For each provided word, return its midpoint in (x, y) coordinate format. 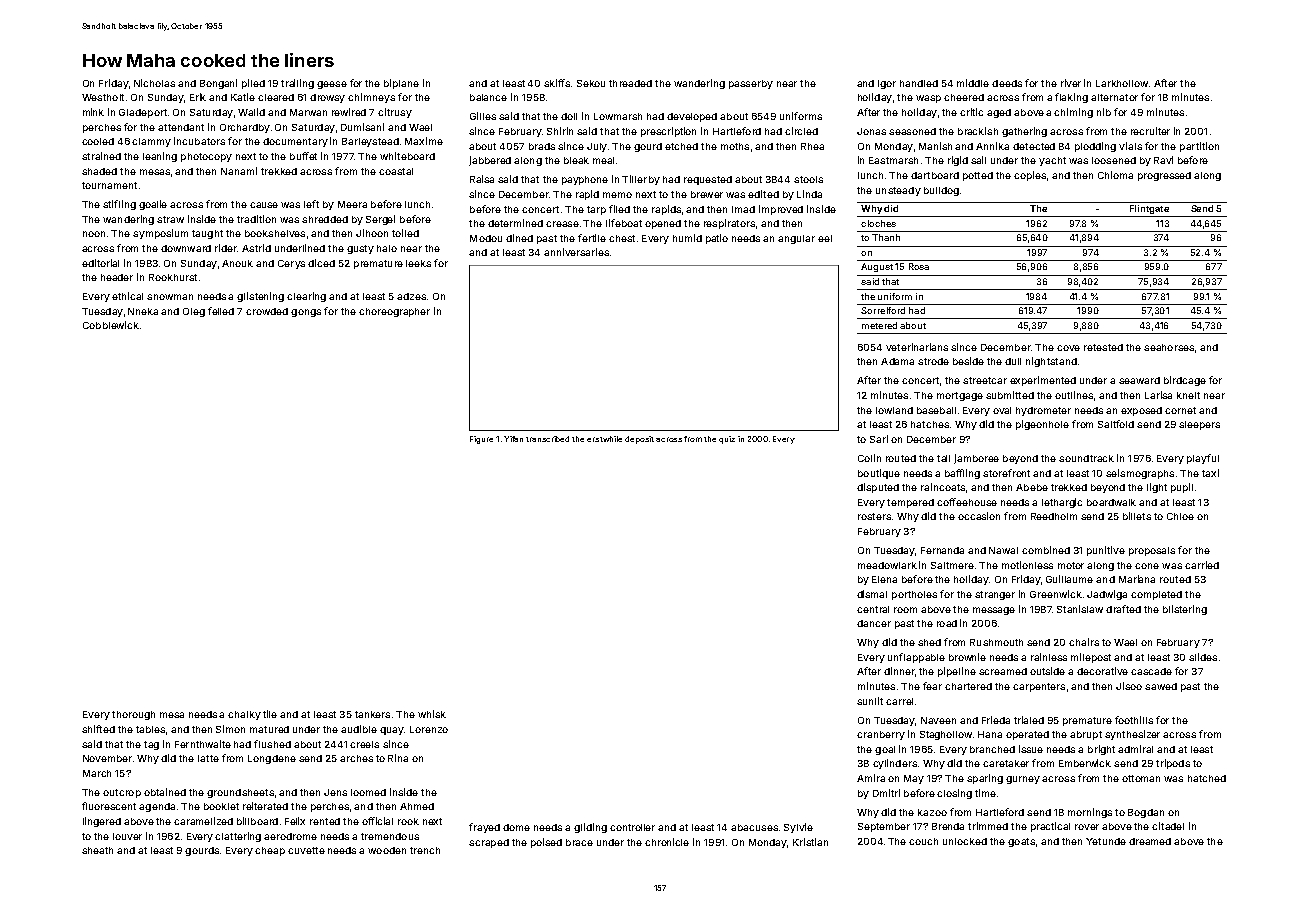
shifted (98, 729)
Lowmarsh (618, 116)
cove (1068, 348)
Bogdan (1146, 813)
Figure (481, 440)
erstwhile (604, 439)
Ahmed (417, 806)
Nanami (239, 171)
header (117, 277)
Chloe (1180, 516)
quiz (727, 440)
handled (919, 83)
